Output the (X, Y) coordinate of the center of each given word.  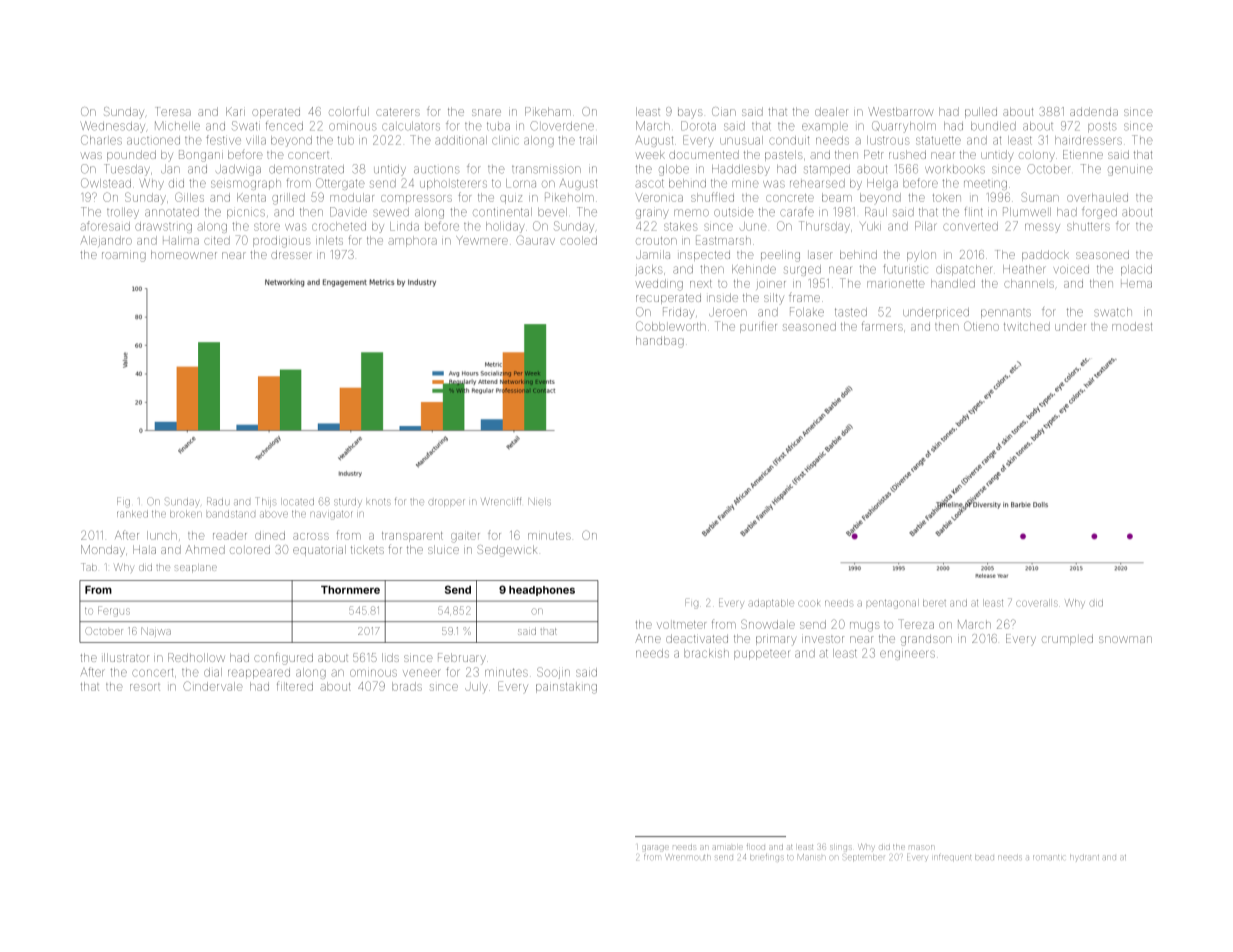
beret (934, 603)
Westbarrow (900, 111)
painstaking (566, 688)
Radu (218, 501)
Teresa (174, 111)
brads (407, 686)
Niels (540, 501)
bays (690, 114)
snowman (1125, 639)
